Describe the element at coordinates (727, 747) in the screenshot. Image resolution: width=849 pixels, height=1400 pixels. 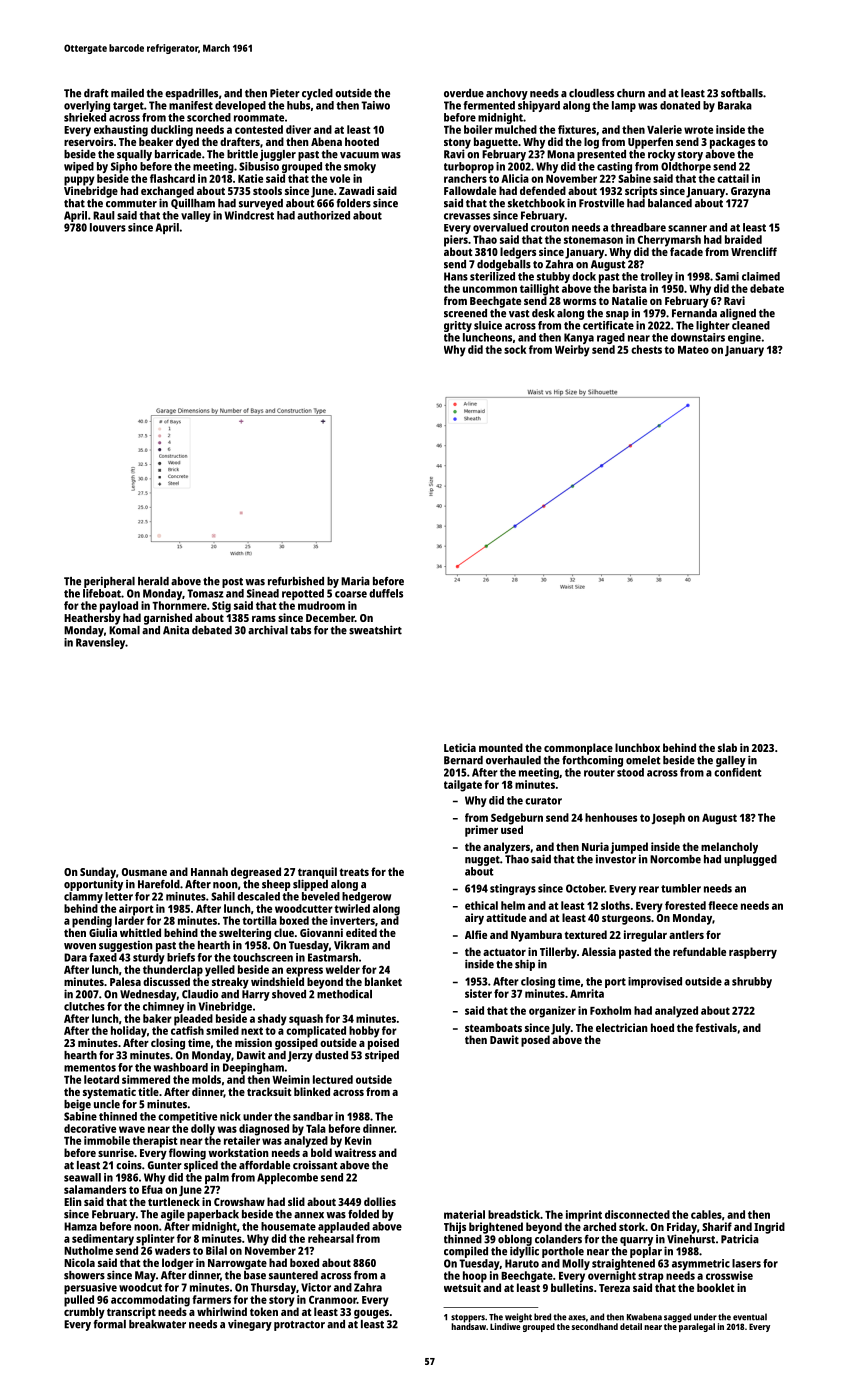
I see `slab` at that location.
